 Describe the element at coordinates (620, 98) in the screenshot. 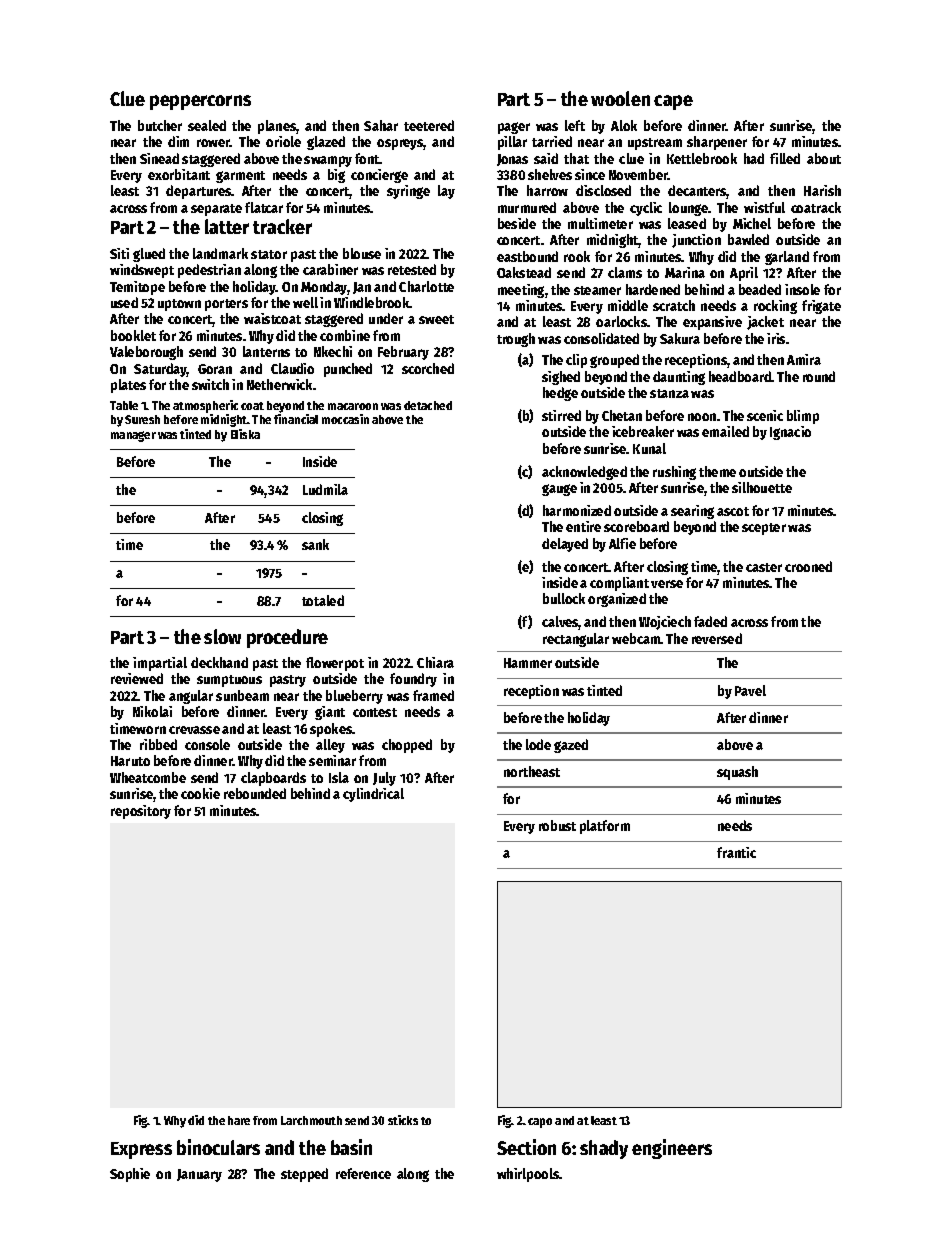

I see `woolen` at that location.
